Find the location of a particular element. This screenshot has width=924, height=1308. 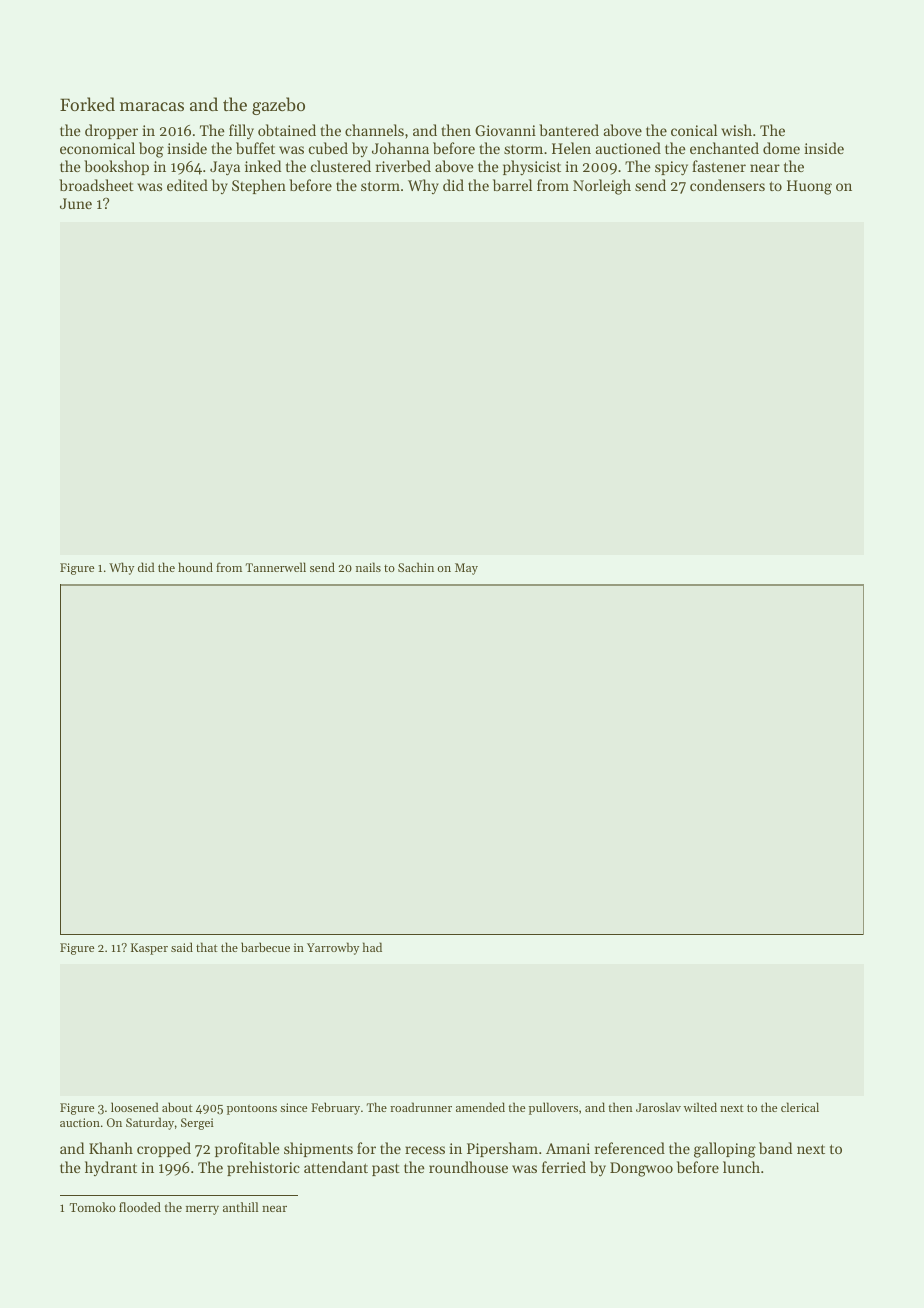

May is located at coordinates (466, 569).
